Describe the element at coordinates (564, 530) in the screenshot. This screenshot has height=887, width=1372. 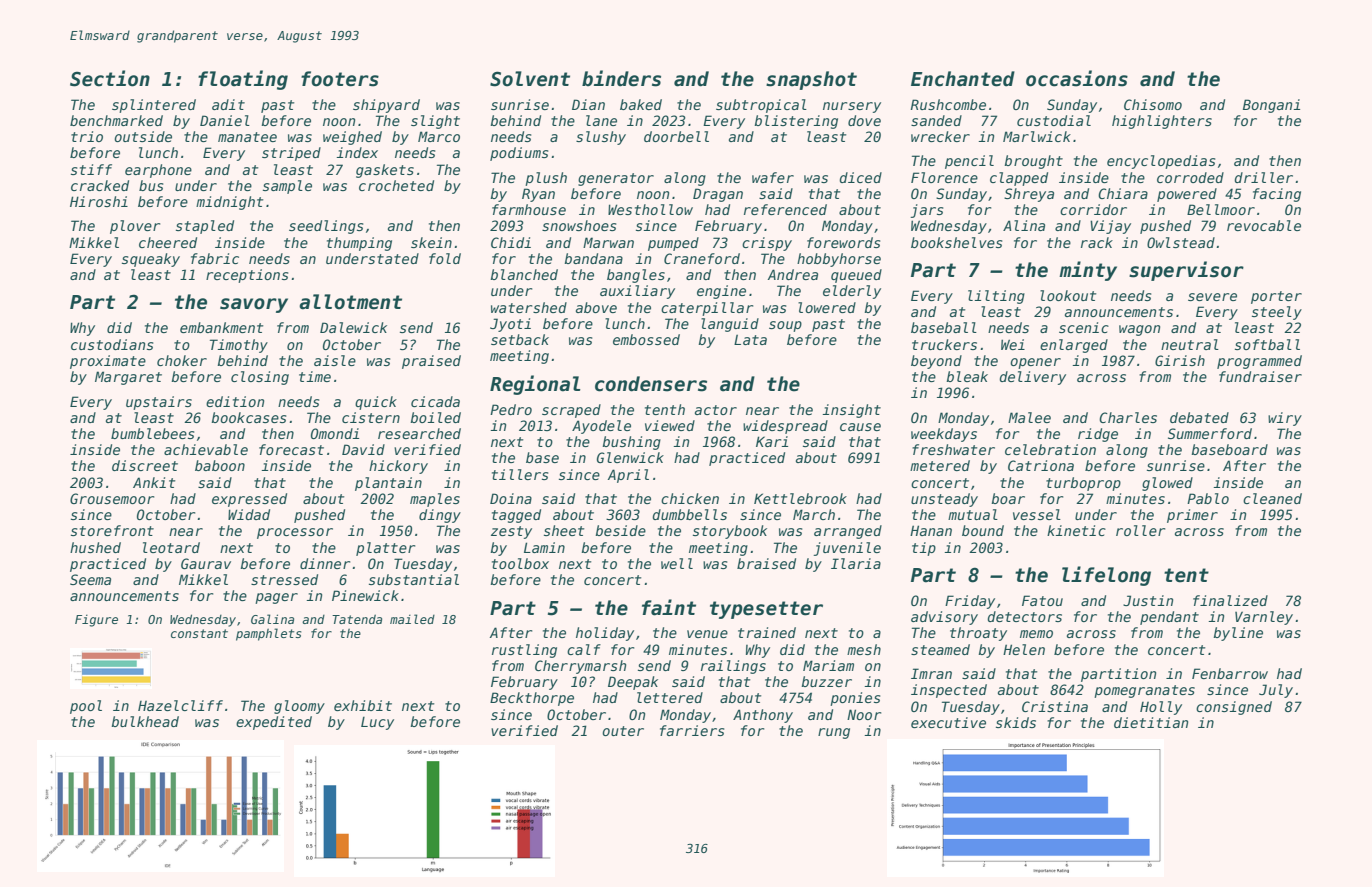
I see `sheet` at that location.
